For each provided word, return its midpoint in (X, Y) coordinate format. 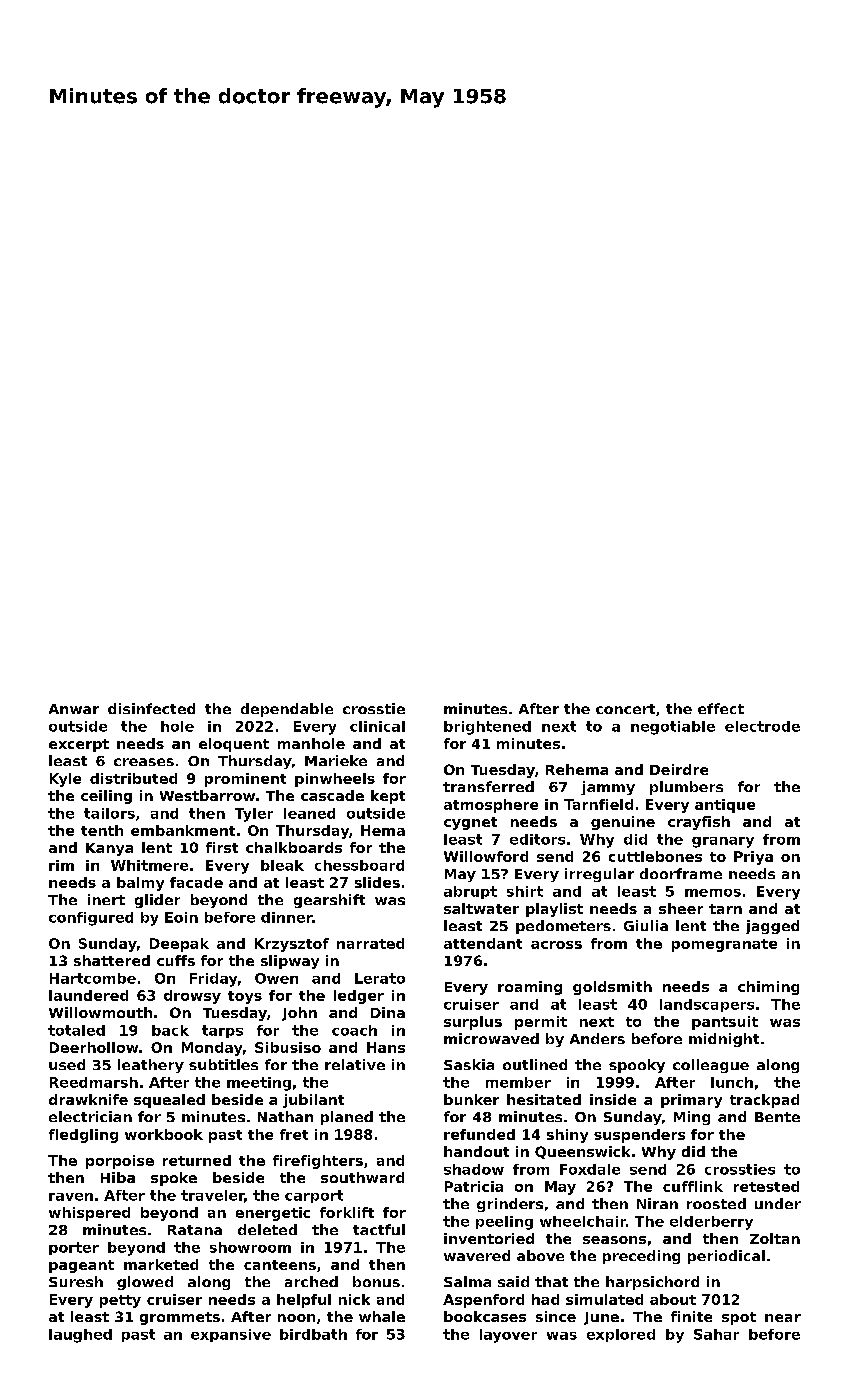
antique (725, 806)
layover (508, 1336)
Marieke (336, 760)
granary (723, 842)
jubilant (313, 1101)
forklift (347, 1212)
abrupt (470, 892)
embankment (183, 830)
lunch (732, 1082)
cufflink (693, 1186)
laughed (80, 1336)
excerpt (79, 745)
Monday (212, 1049)
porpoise (120, 1162)
